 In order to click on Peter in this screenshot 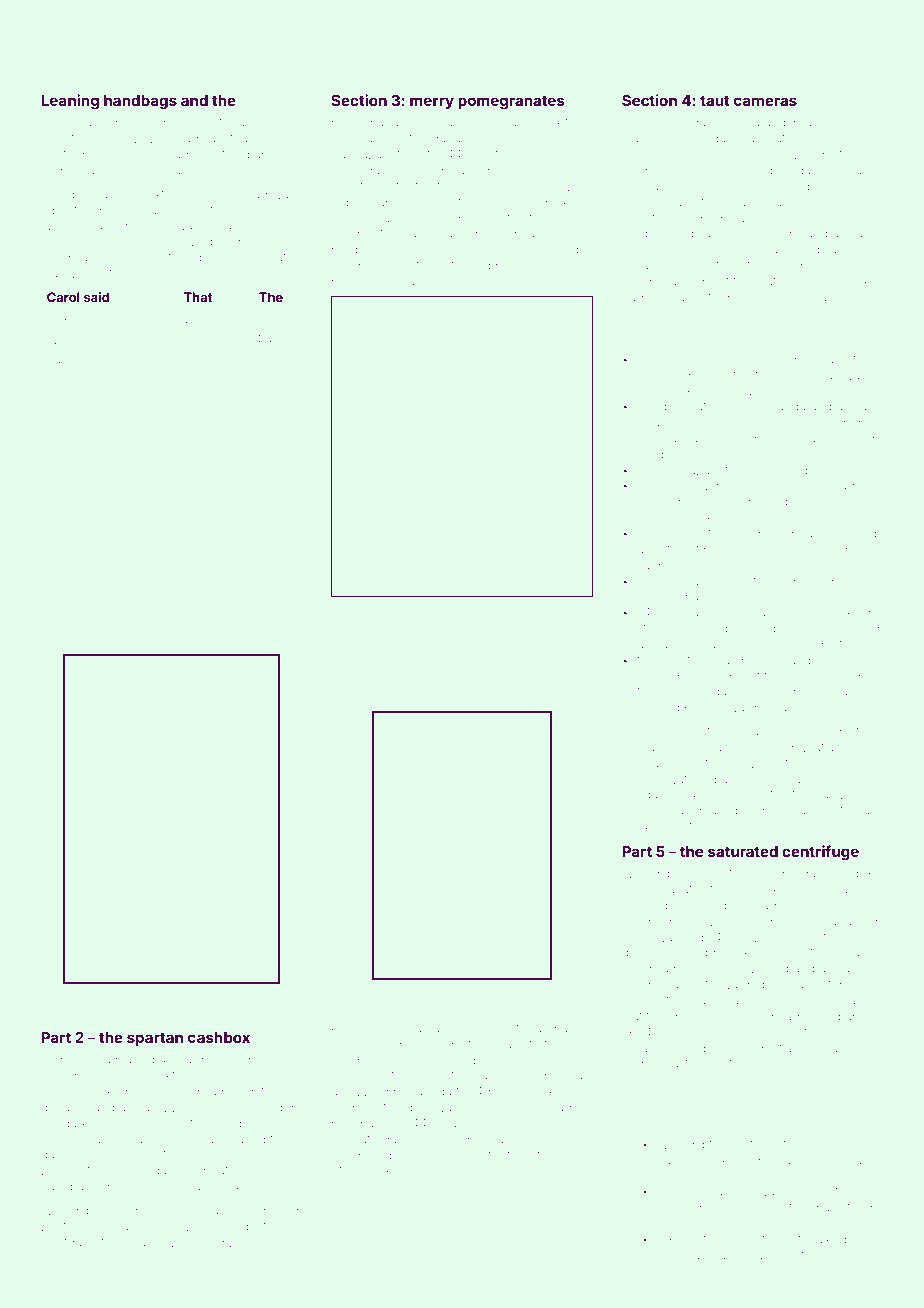, I will do `click(636, 937)`.
